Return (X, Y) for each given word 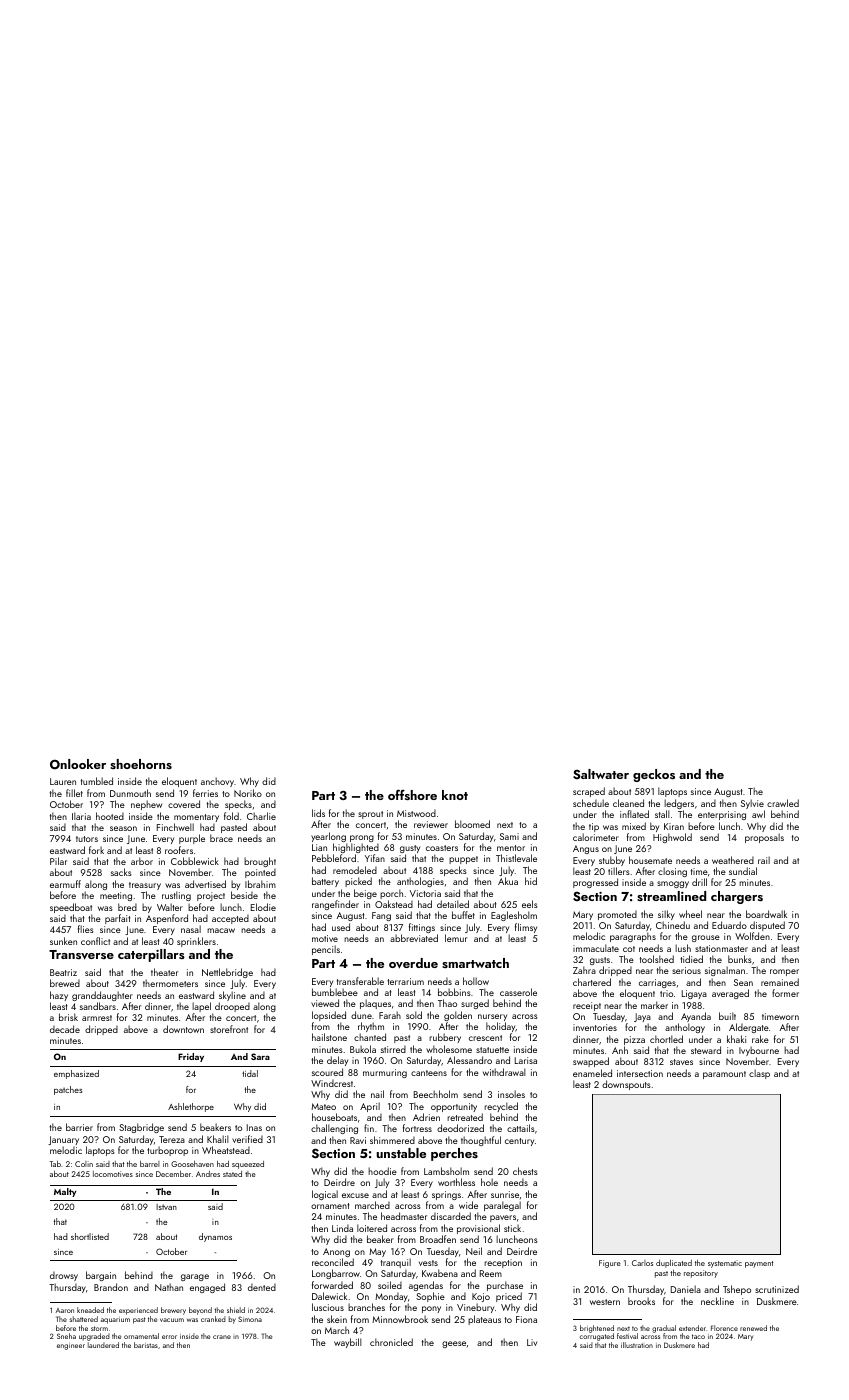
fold (231, 816)
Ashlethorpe (191, 1107)
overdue (413, 963)
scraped (589, 792)
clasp (759, 1074)
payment (759, 1264)
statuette (492, 1050)
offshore (412, 794)
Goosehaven (192, 1164)
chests (525, 1171)
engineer (71, 1346)
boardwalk (766, 914)
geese (454, 1344)
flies (86, 929)
